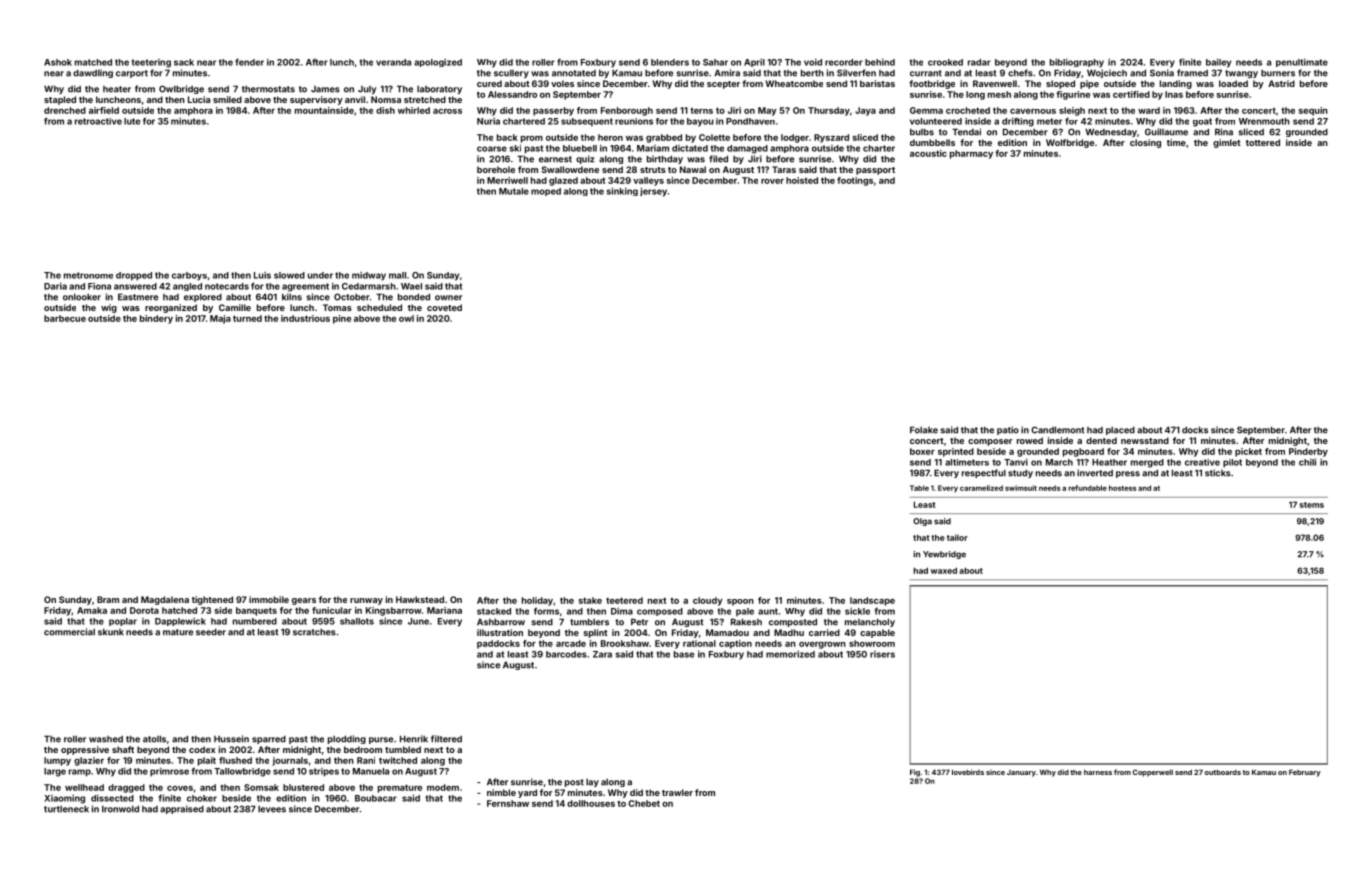 The width and height of the screenshot is (1372, 887). What do you see at coordinates (272, 809) in the screenshot?
I see `levees` at bounding box center [272, 809].
